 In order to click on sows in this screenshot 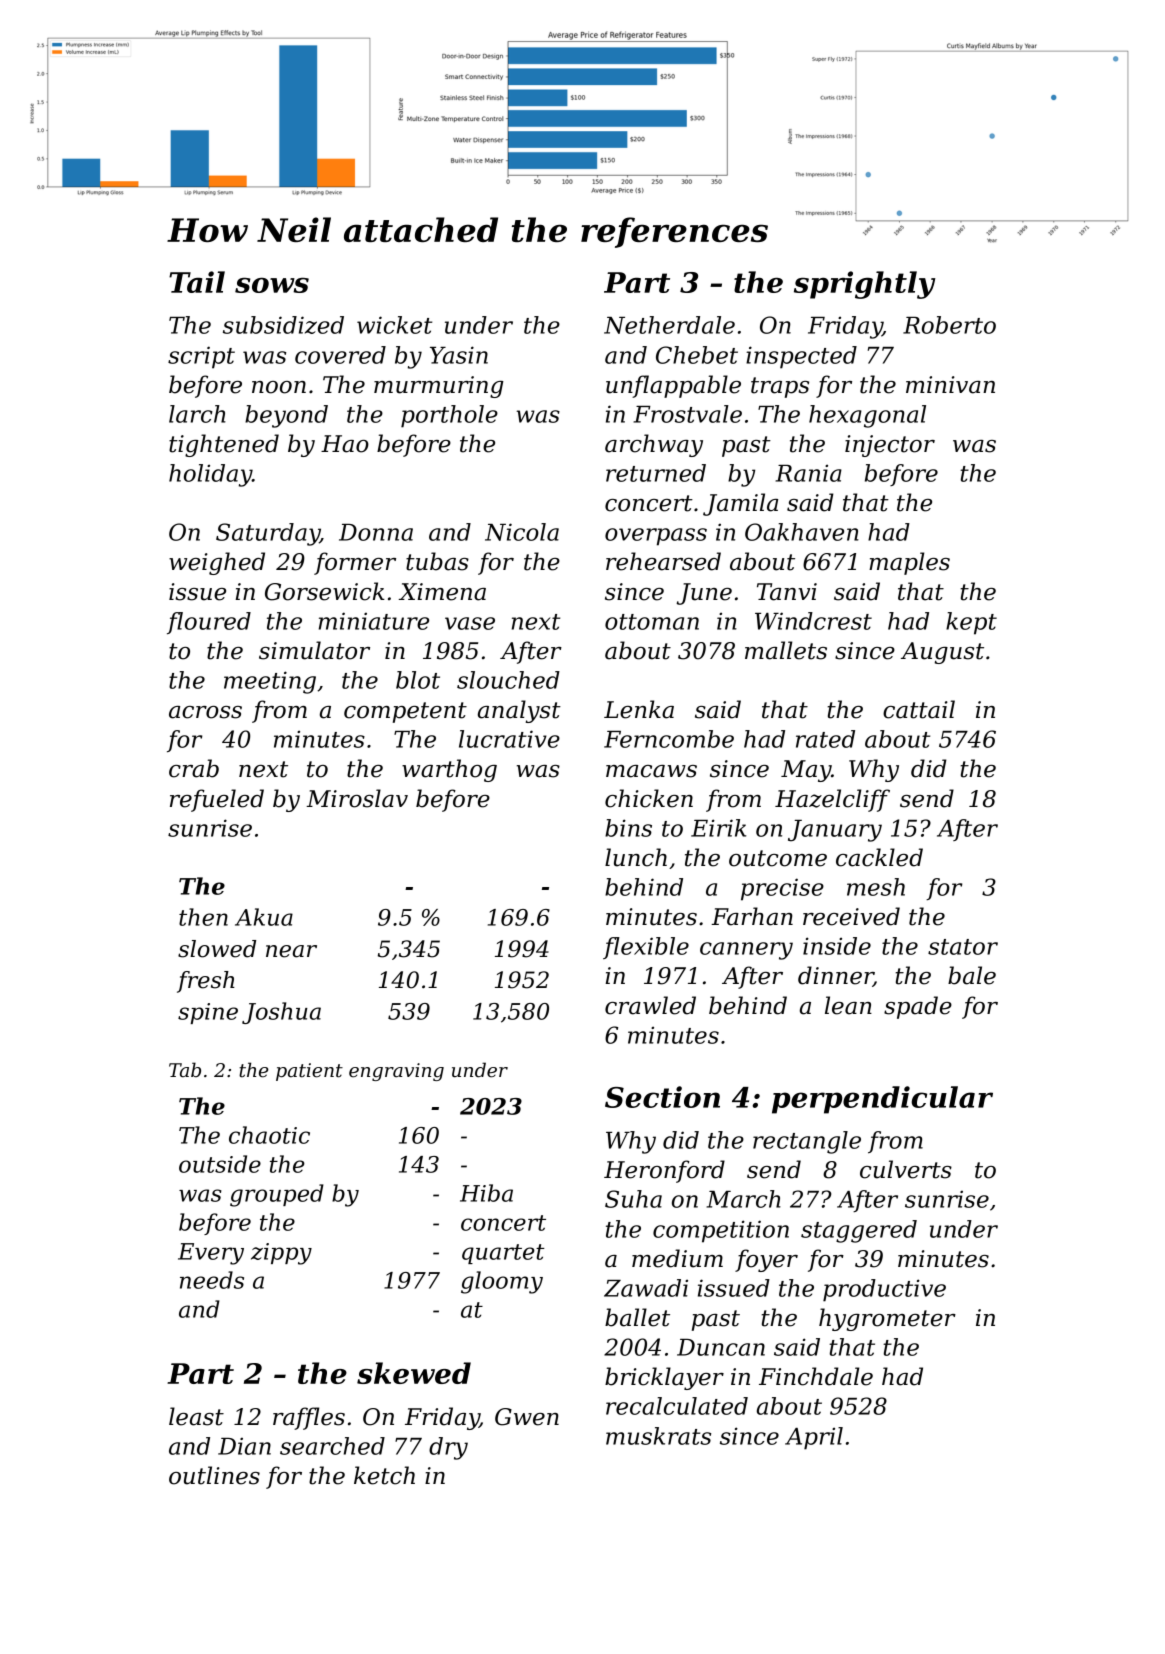, I will do `click(272, 285)`.
